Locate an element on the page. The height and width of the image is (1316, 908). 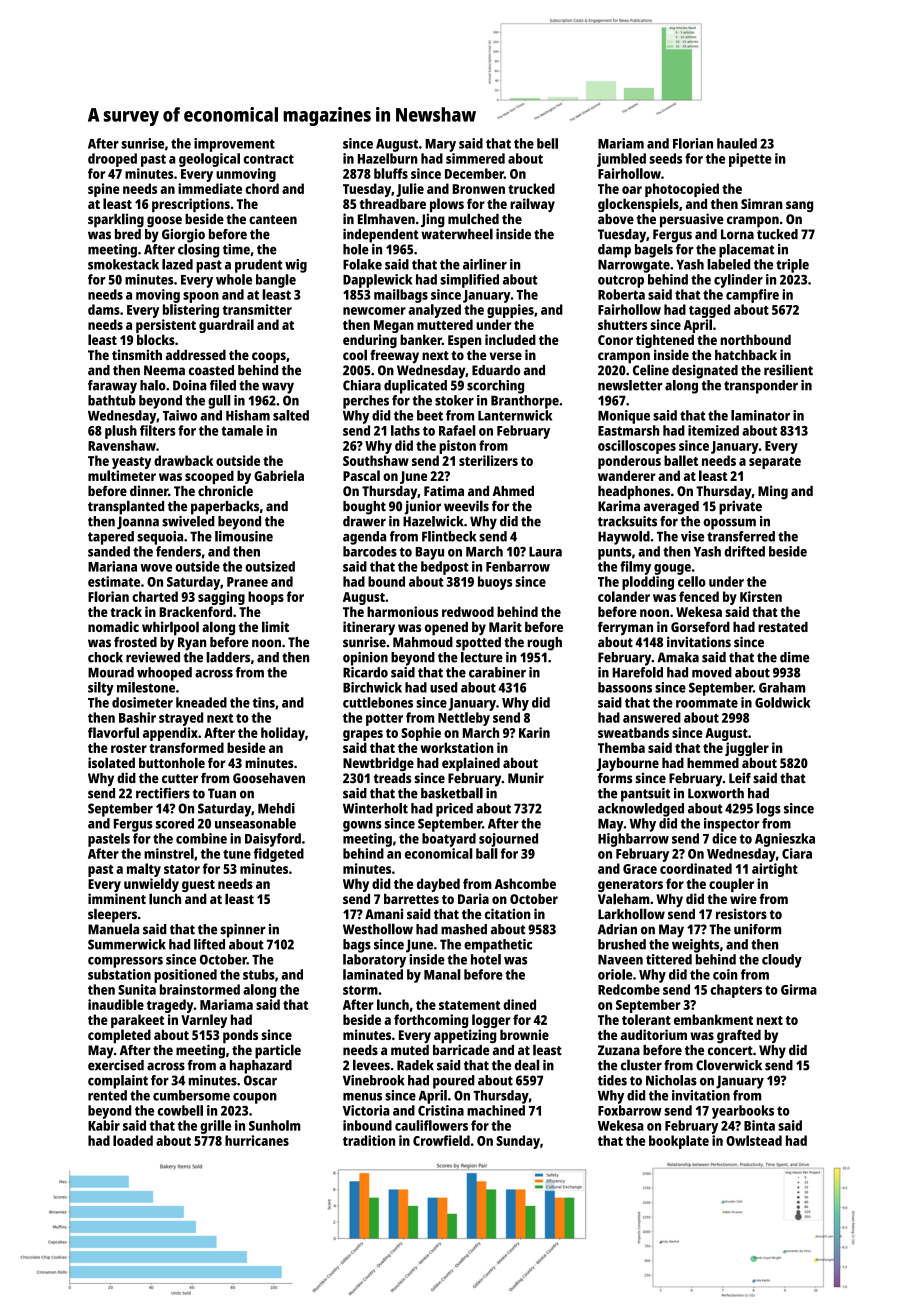
Crowfield is located at coordinates (441, 1140).
